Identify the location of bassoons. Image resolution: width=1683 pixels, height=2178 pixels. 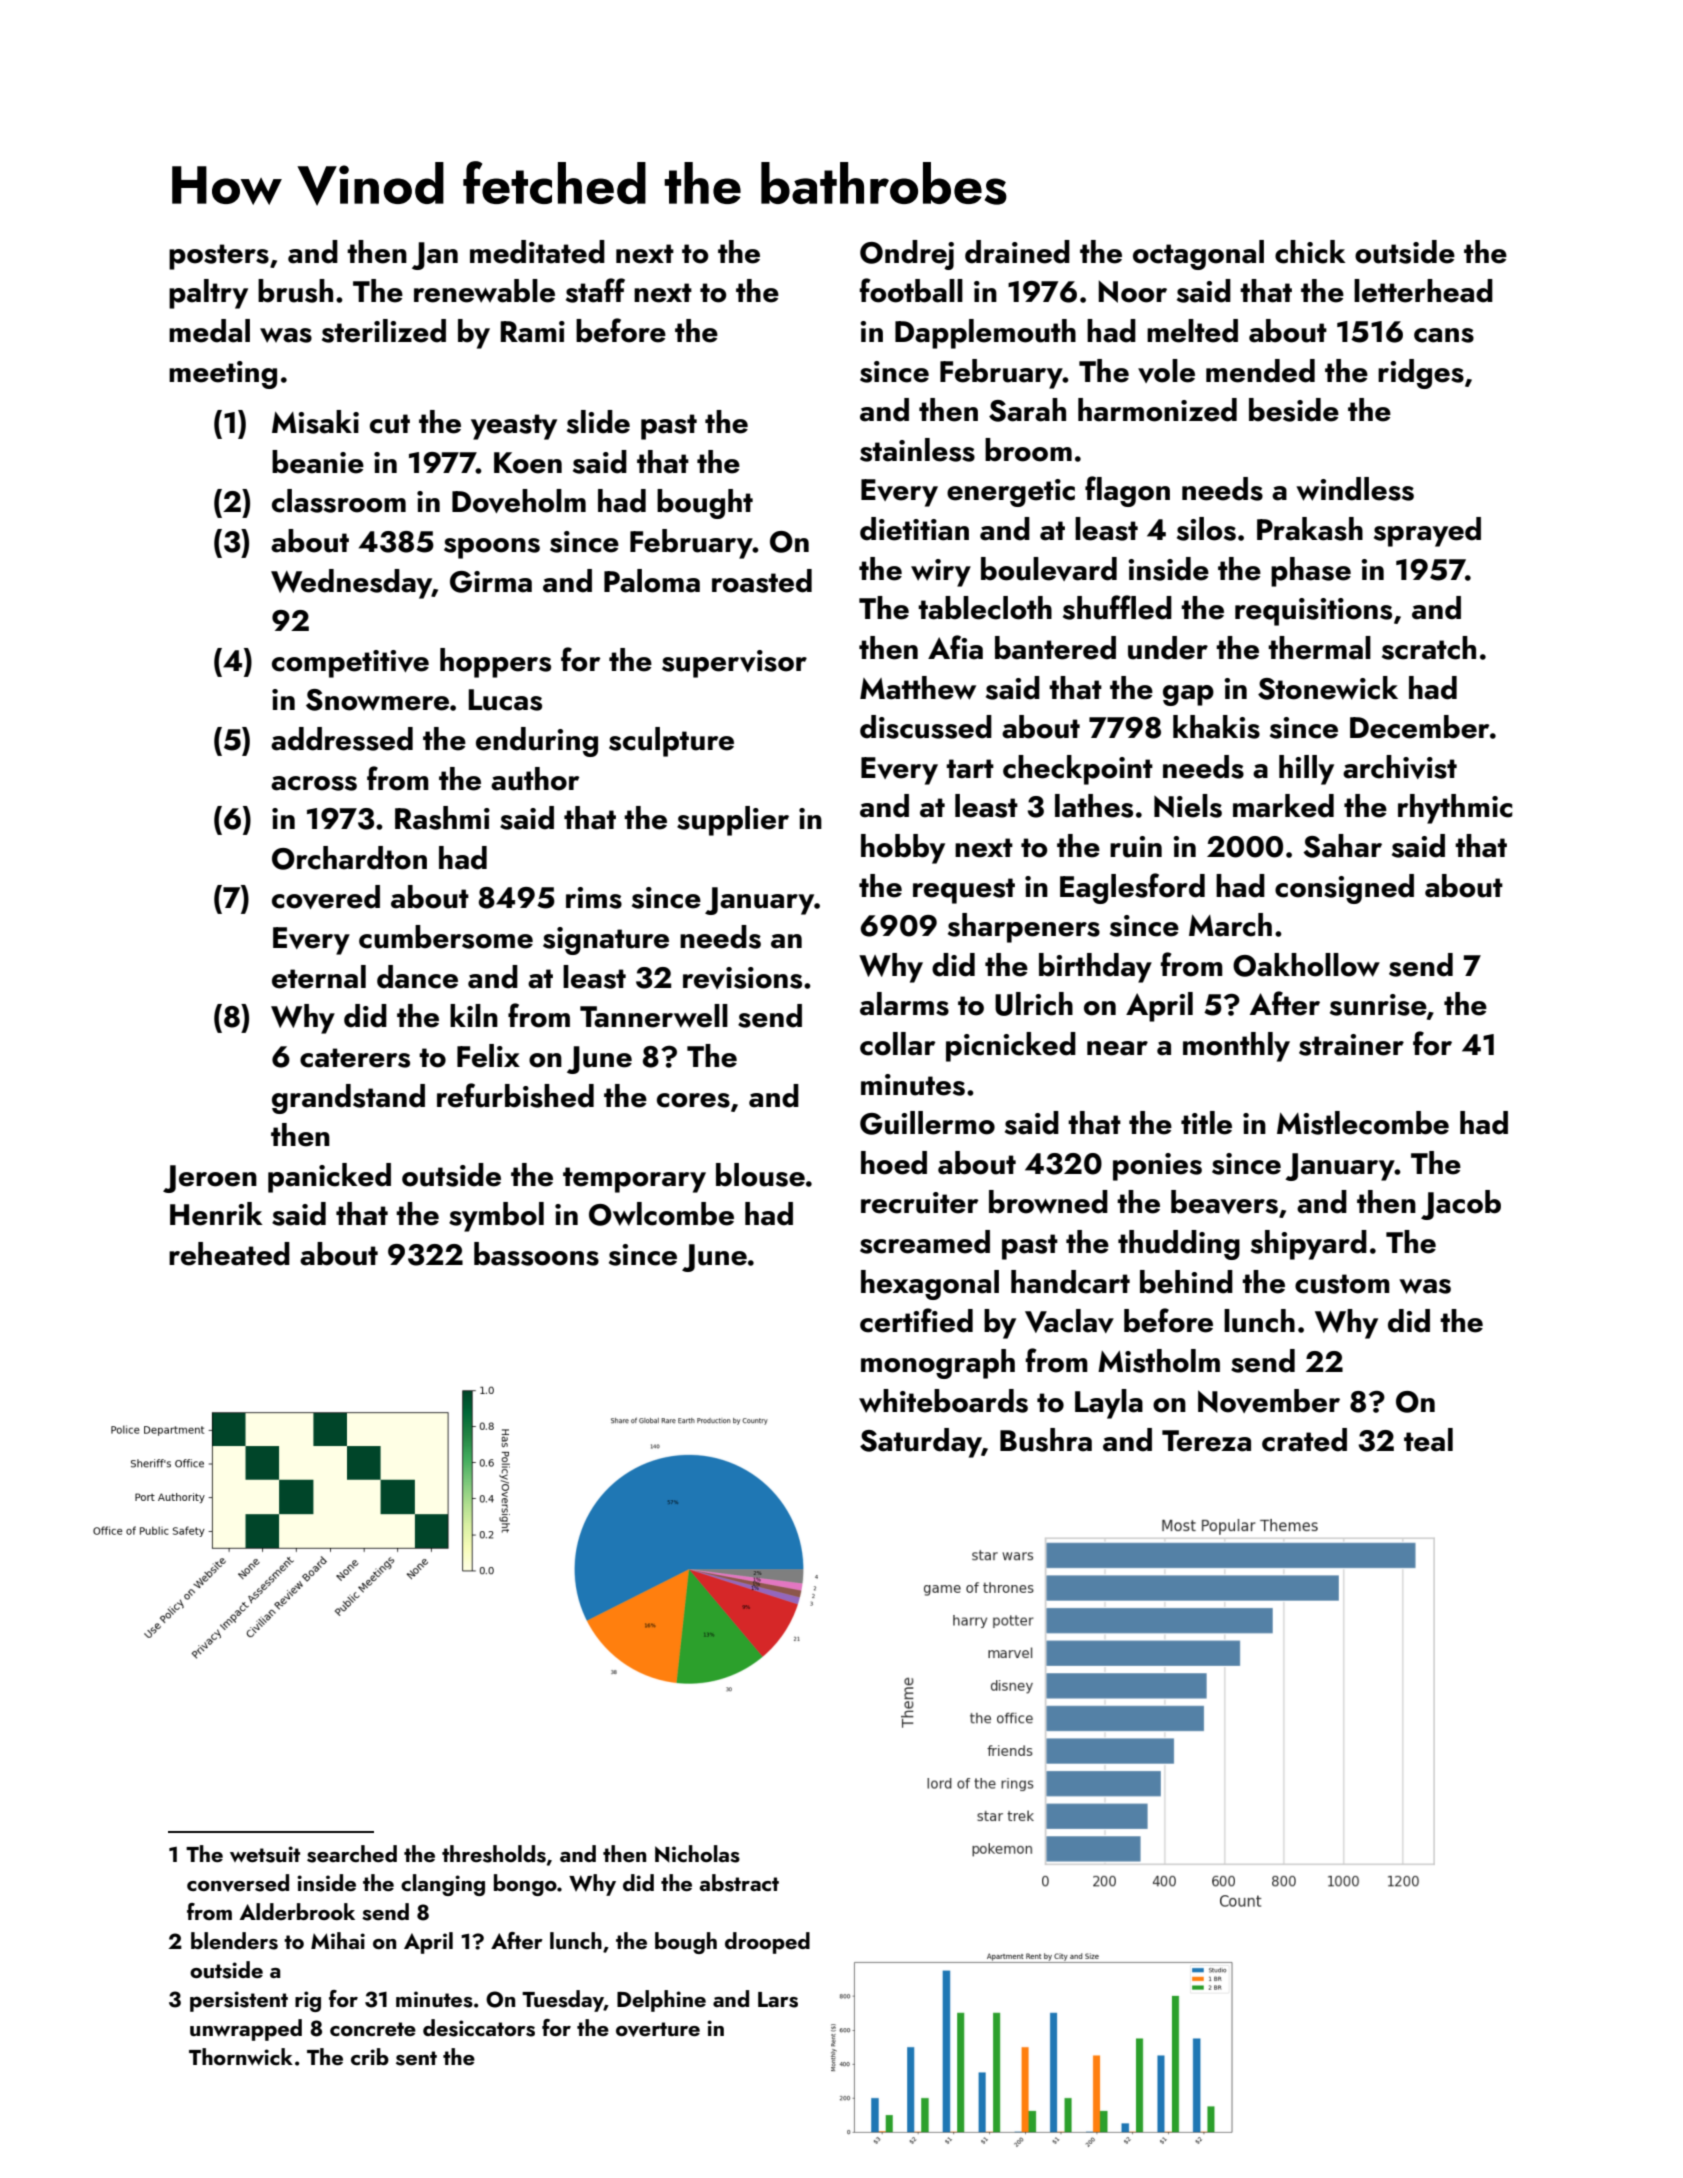
(536, 1254).
